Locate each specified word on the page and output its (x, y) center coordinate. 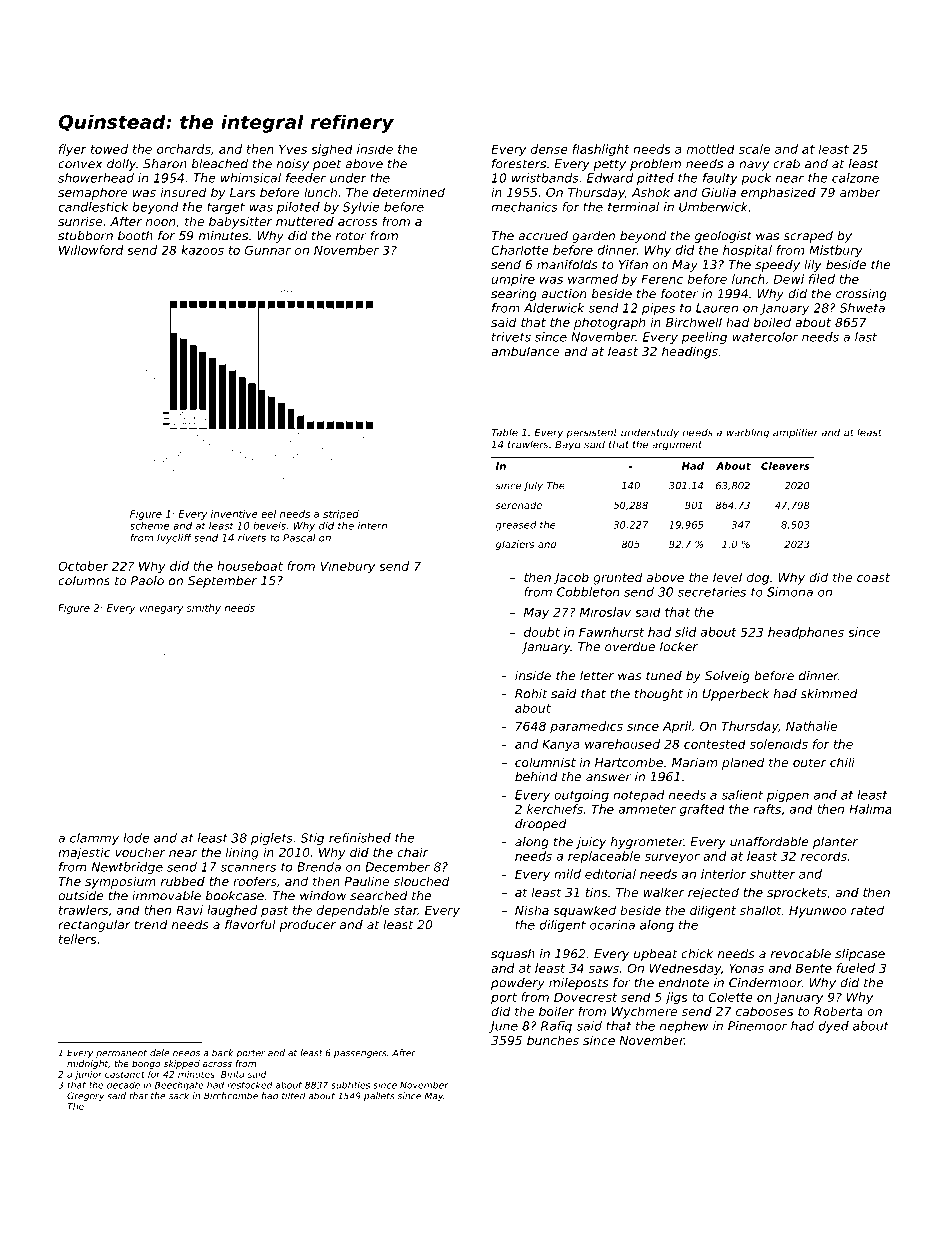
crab (786, 164)
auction (563, 294)
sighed (332, 150)
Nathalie (811, 726)
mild (567, 874)
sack (179, 1096)
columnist (545, 762)
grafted (702, 810)
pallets (379, 1096)
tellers (78, 939)
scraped (808, 237)
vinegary (161, 609)
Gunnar (268, 250)
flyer (73, 150)
